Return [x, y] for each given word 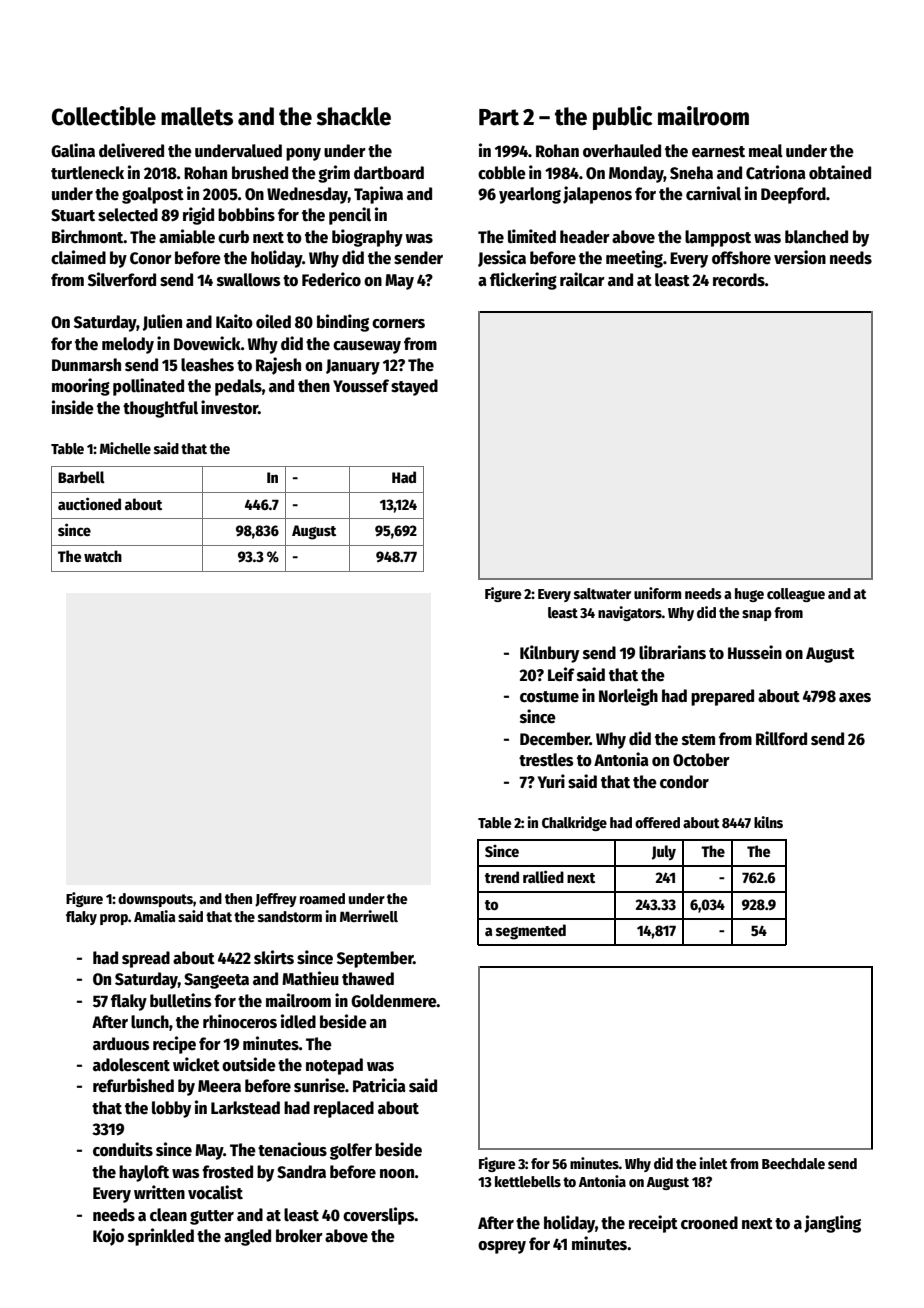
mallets [197, 116]
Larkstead [245, 1108]
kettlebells [528, 1181]
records [739, 280]
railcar [582, 279]
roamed [322, 898]
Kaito [234, 321]
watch [103, 556]
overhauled [622, 151]
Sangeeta [216, 981]
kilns [768, 822]
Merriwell [369, 916]
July [664, 853]
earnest [718, 152]
